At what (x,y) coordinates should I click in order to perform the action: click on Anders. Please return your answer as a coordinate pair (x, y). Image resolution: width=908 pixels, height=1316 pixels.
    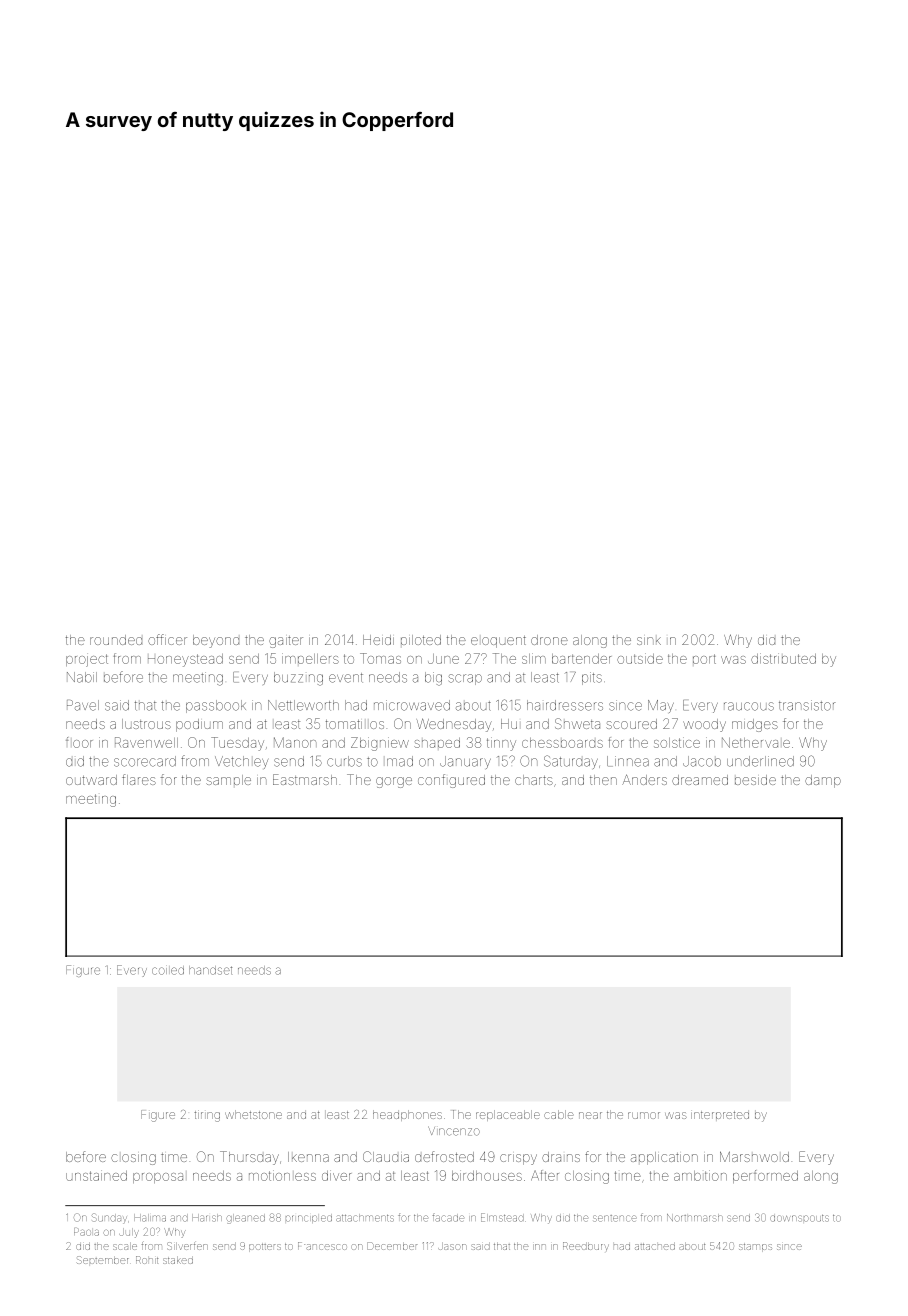
    Looking at the image, I should click on (644, 779).
